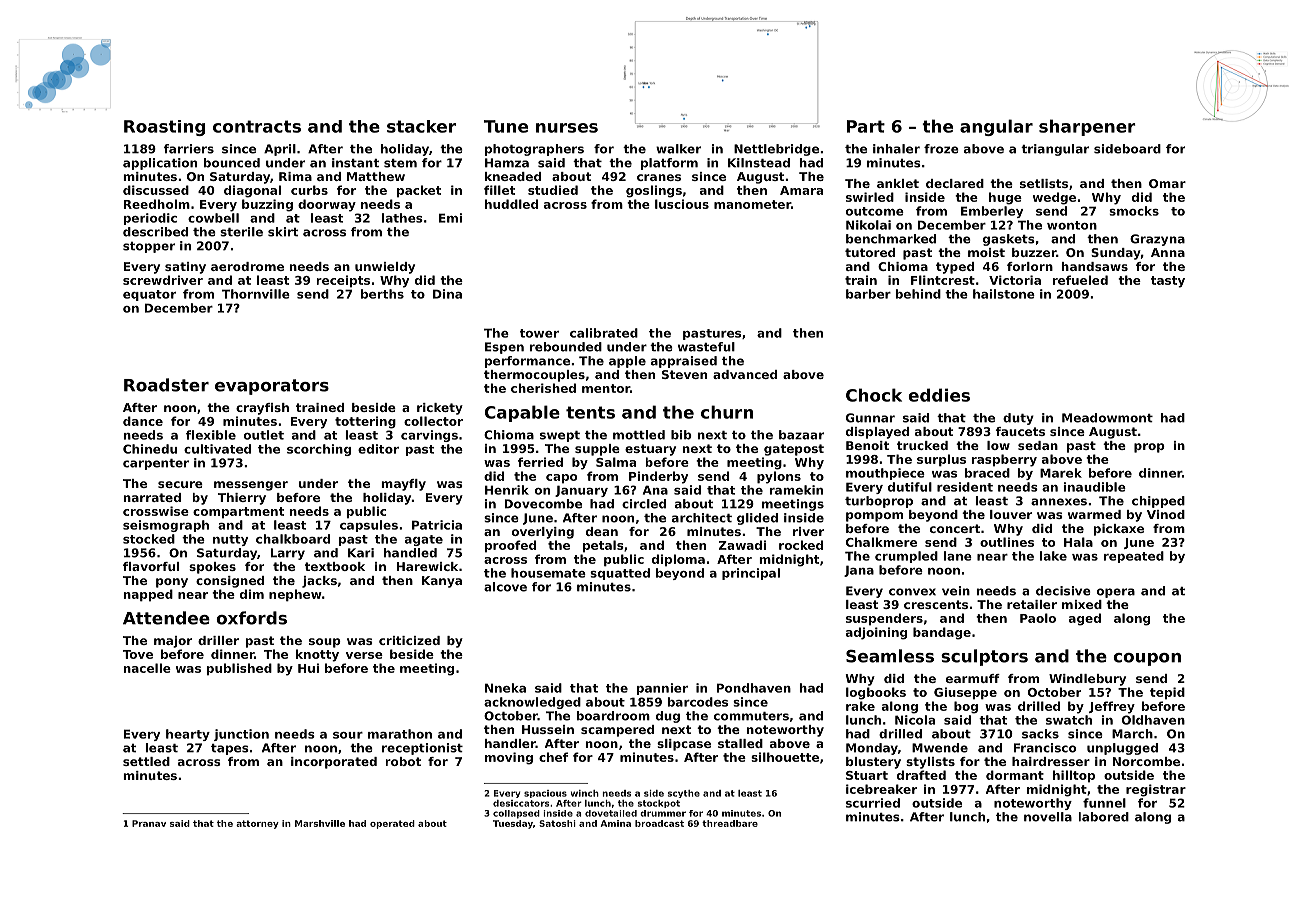 This page has height=924, width=1308. I want to click on Kari, so click(361, 553).
